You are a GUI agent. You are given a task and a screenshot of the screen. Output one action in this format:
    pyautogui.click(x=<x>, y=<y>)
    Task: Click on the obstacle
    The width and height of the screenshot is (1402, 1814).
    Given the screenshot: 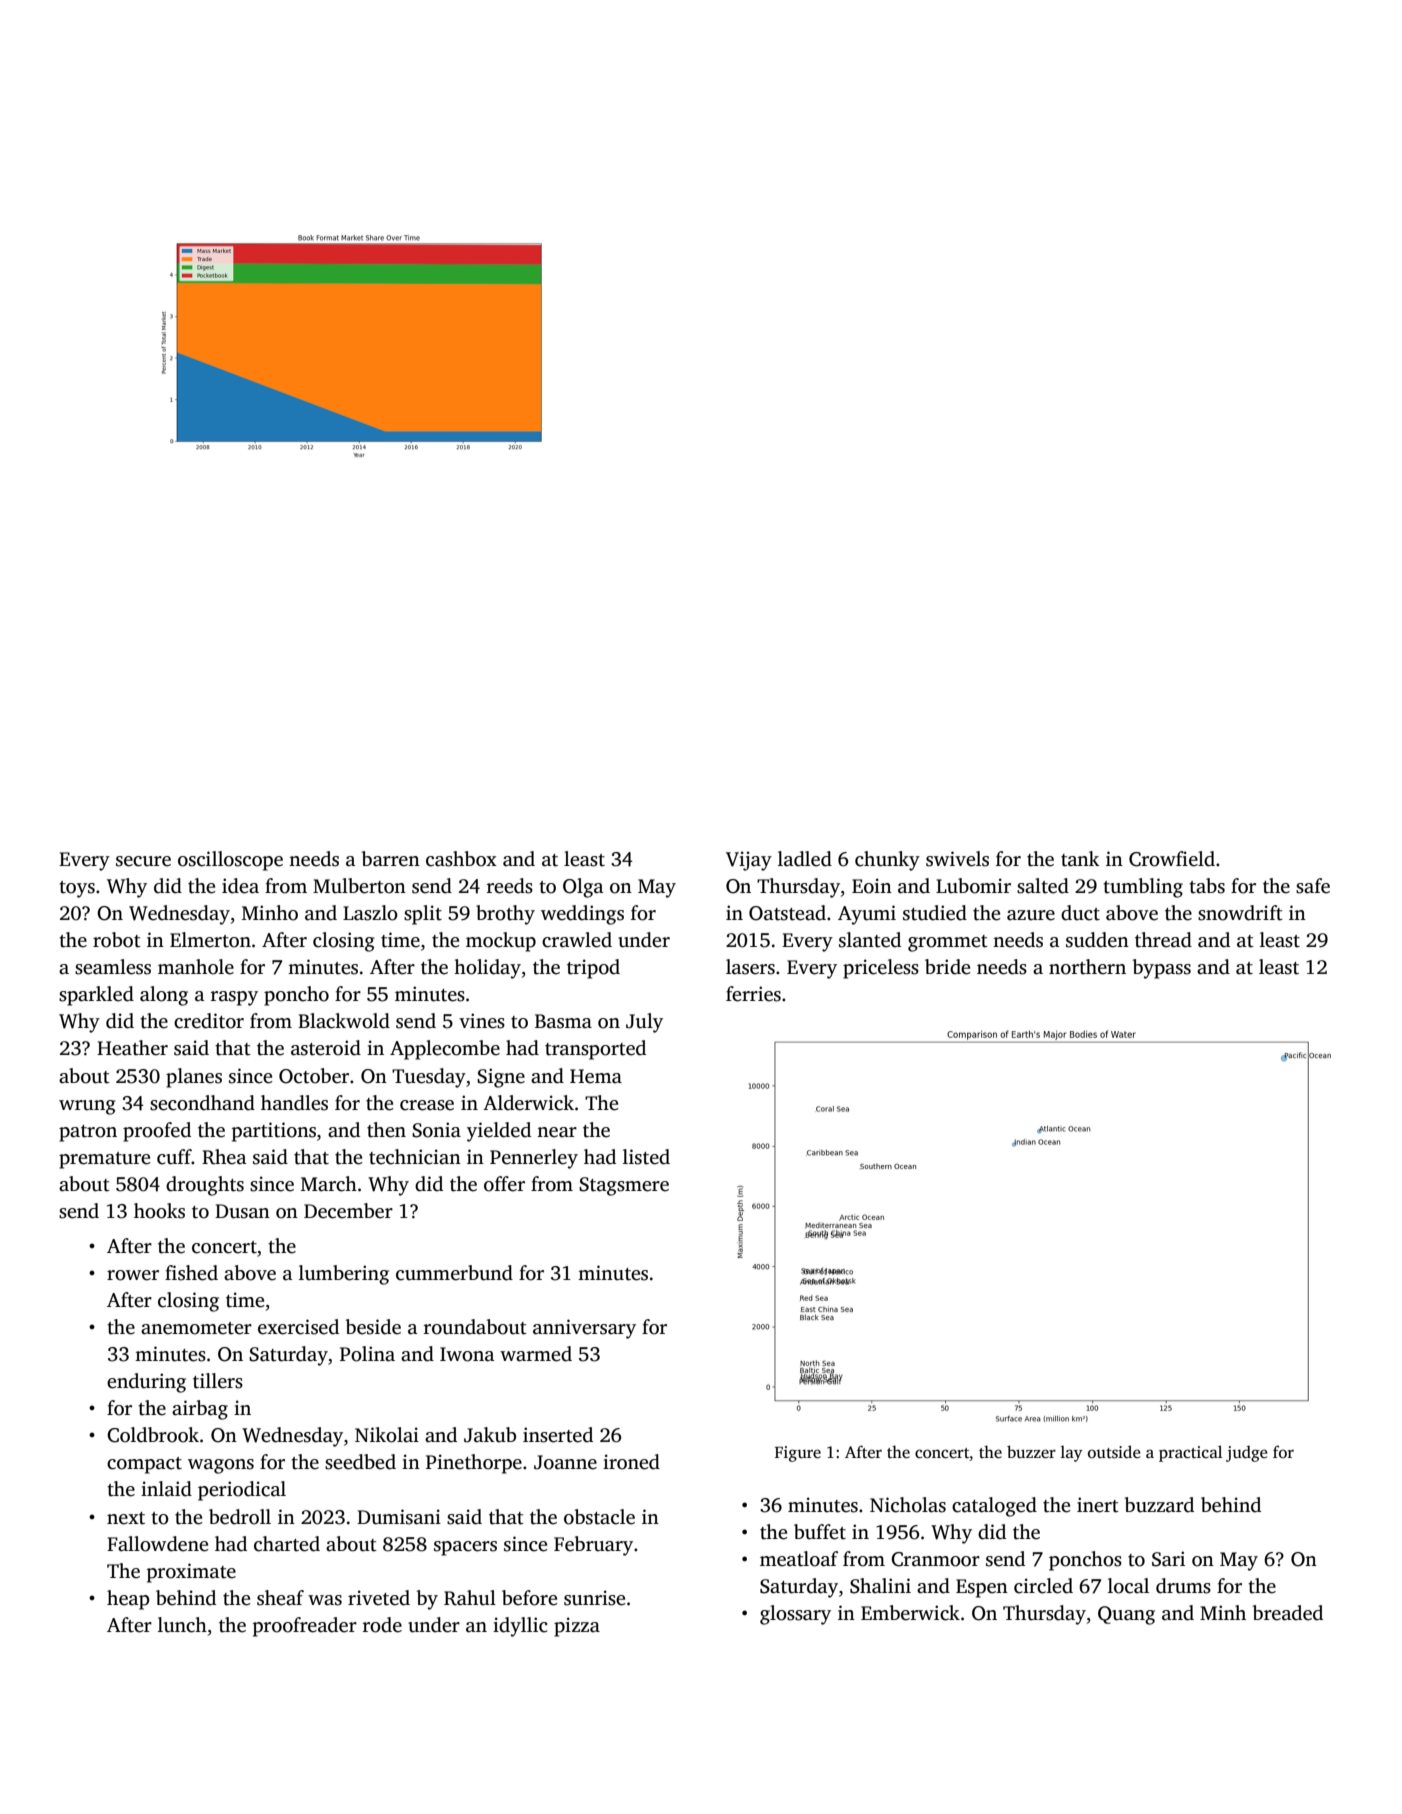 What is the action you would take?
    pyautogui.click(x=599, y=1517)
